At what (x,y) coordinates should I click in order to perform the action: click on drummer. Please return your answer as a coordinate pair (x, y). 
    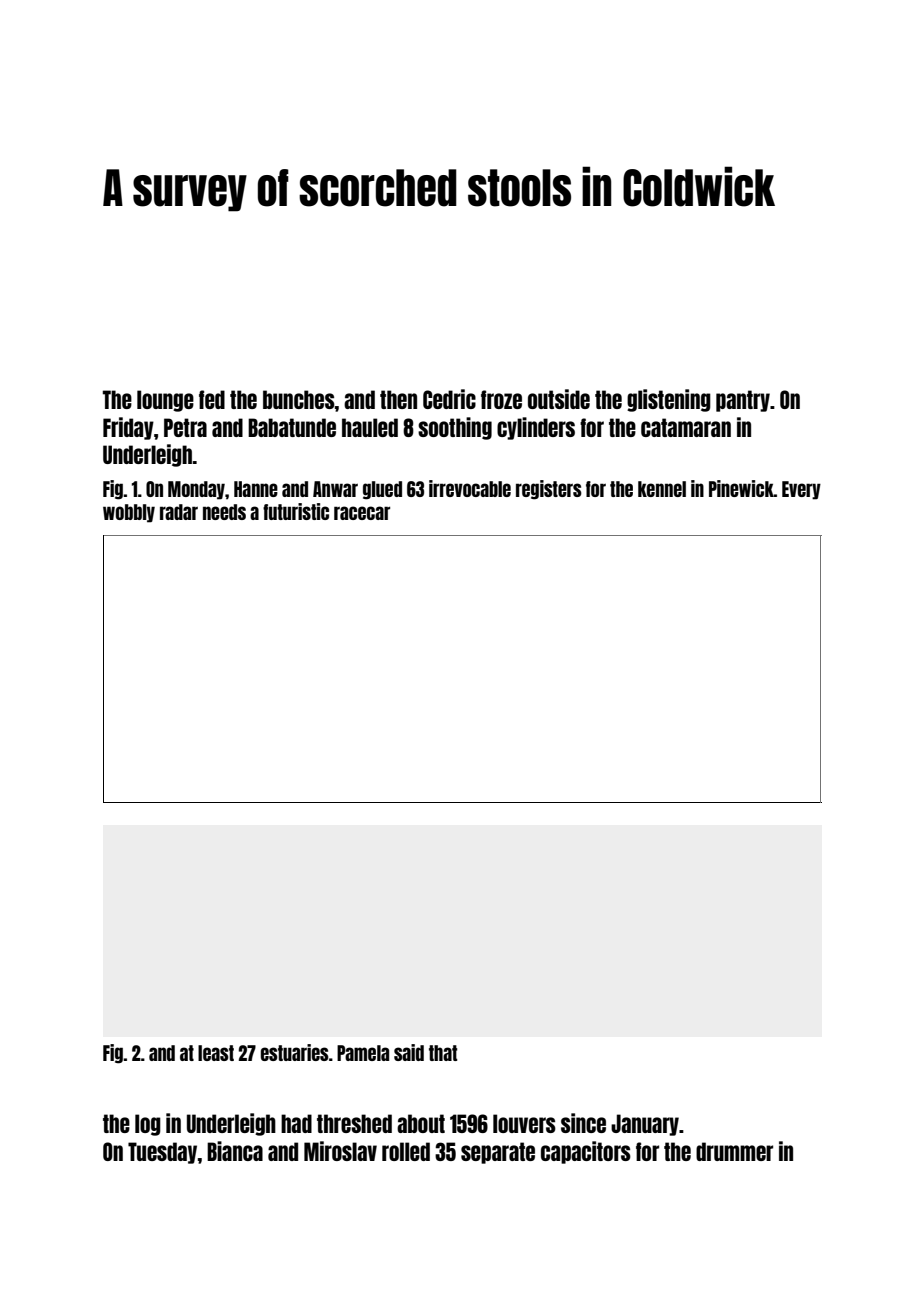
    Looking at the image, I should click on (734, 1151).
